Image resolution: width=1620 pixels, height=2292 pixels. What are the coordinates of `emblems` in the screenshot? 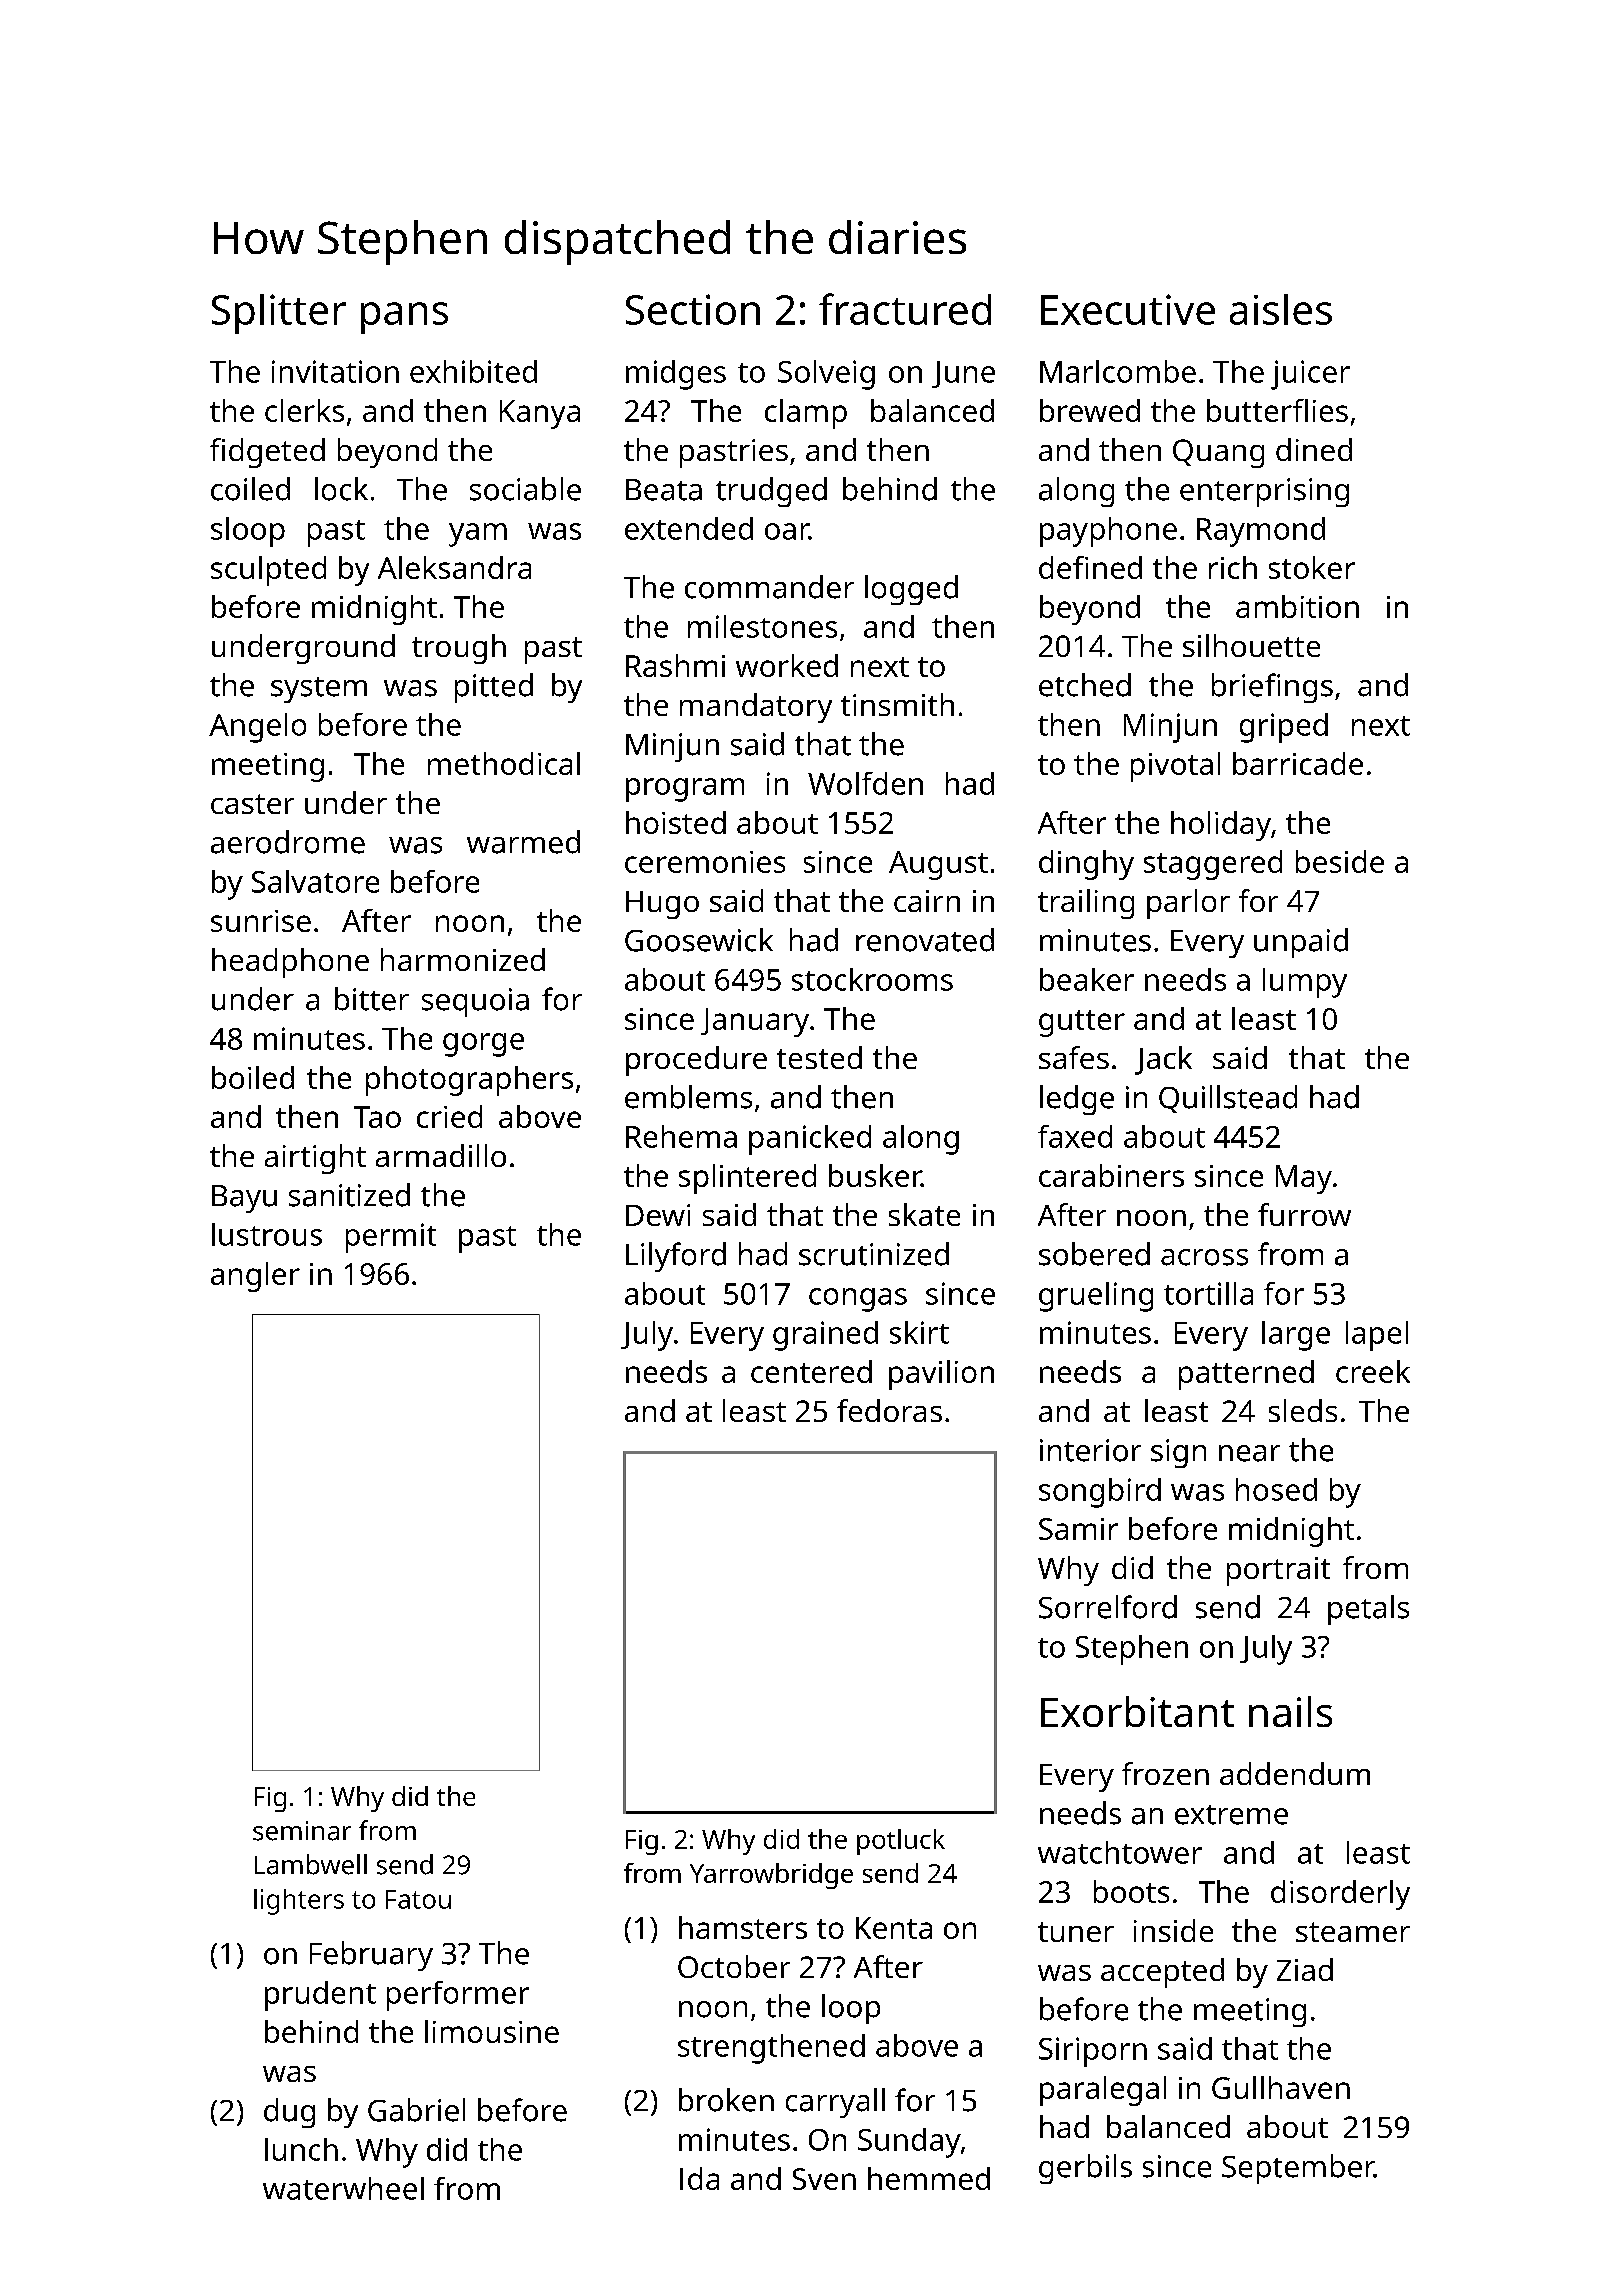 It's located at (688, 1097).
